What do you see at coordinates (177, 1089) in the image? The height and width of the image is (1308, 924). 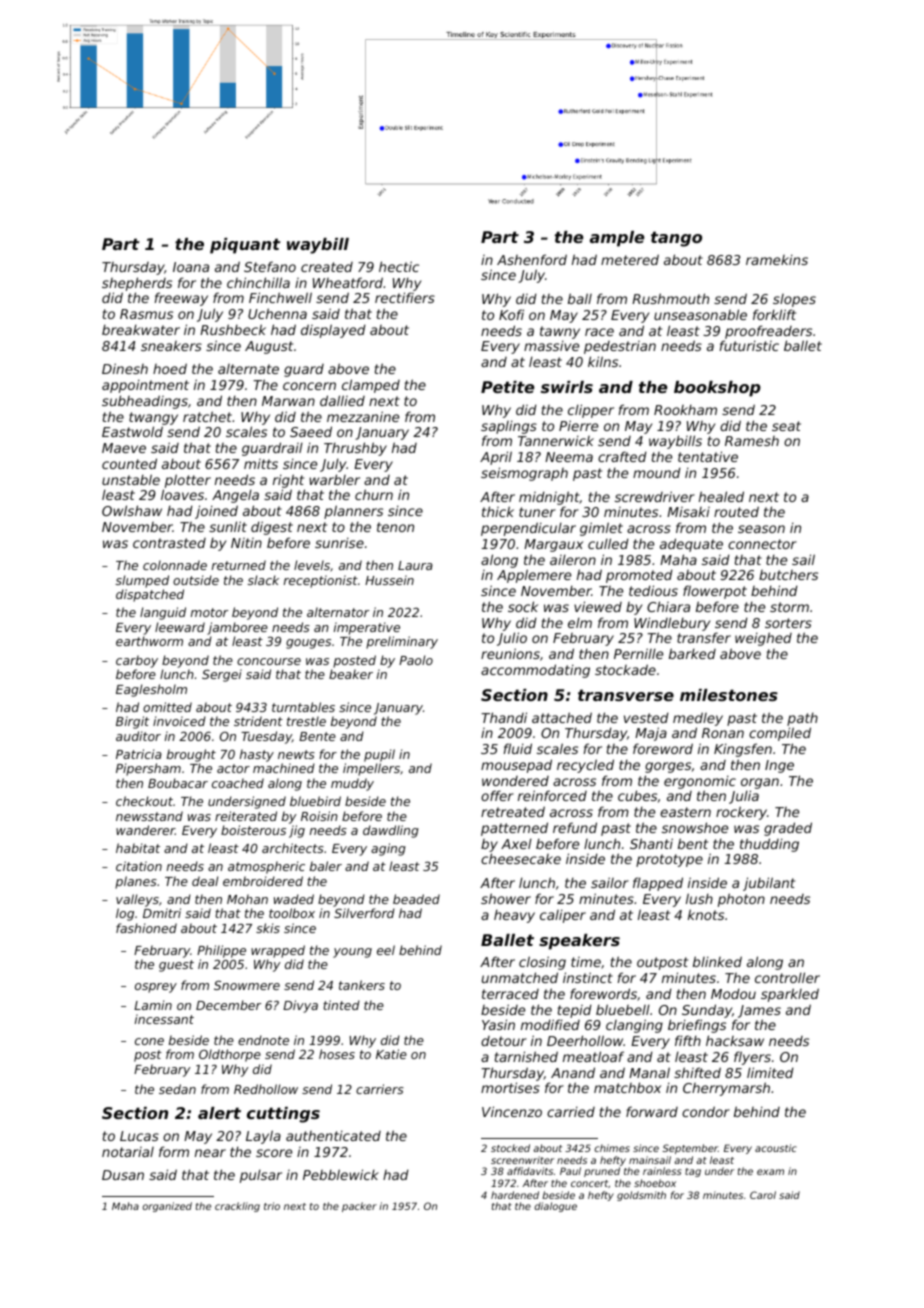 I see `sedan` at bounding box center [177, 1089].
